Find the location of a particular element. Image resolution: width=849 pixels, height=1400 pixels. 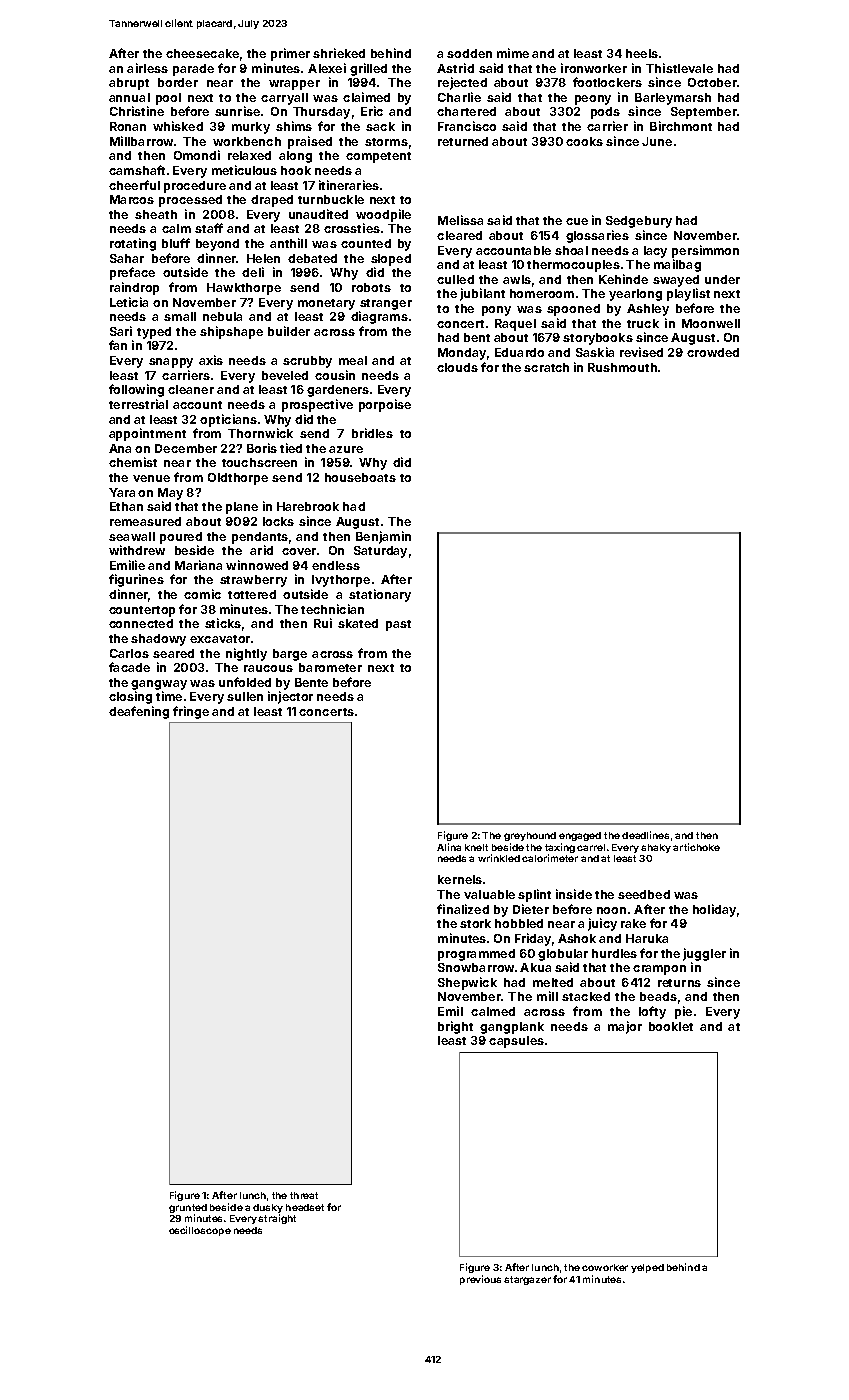

heels is located at coordinates (642, 53).
